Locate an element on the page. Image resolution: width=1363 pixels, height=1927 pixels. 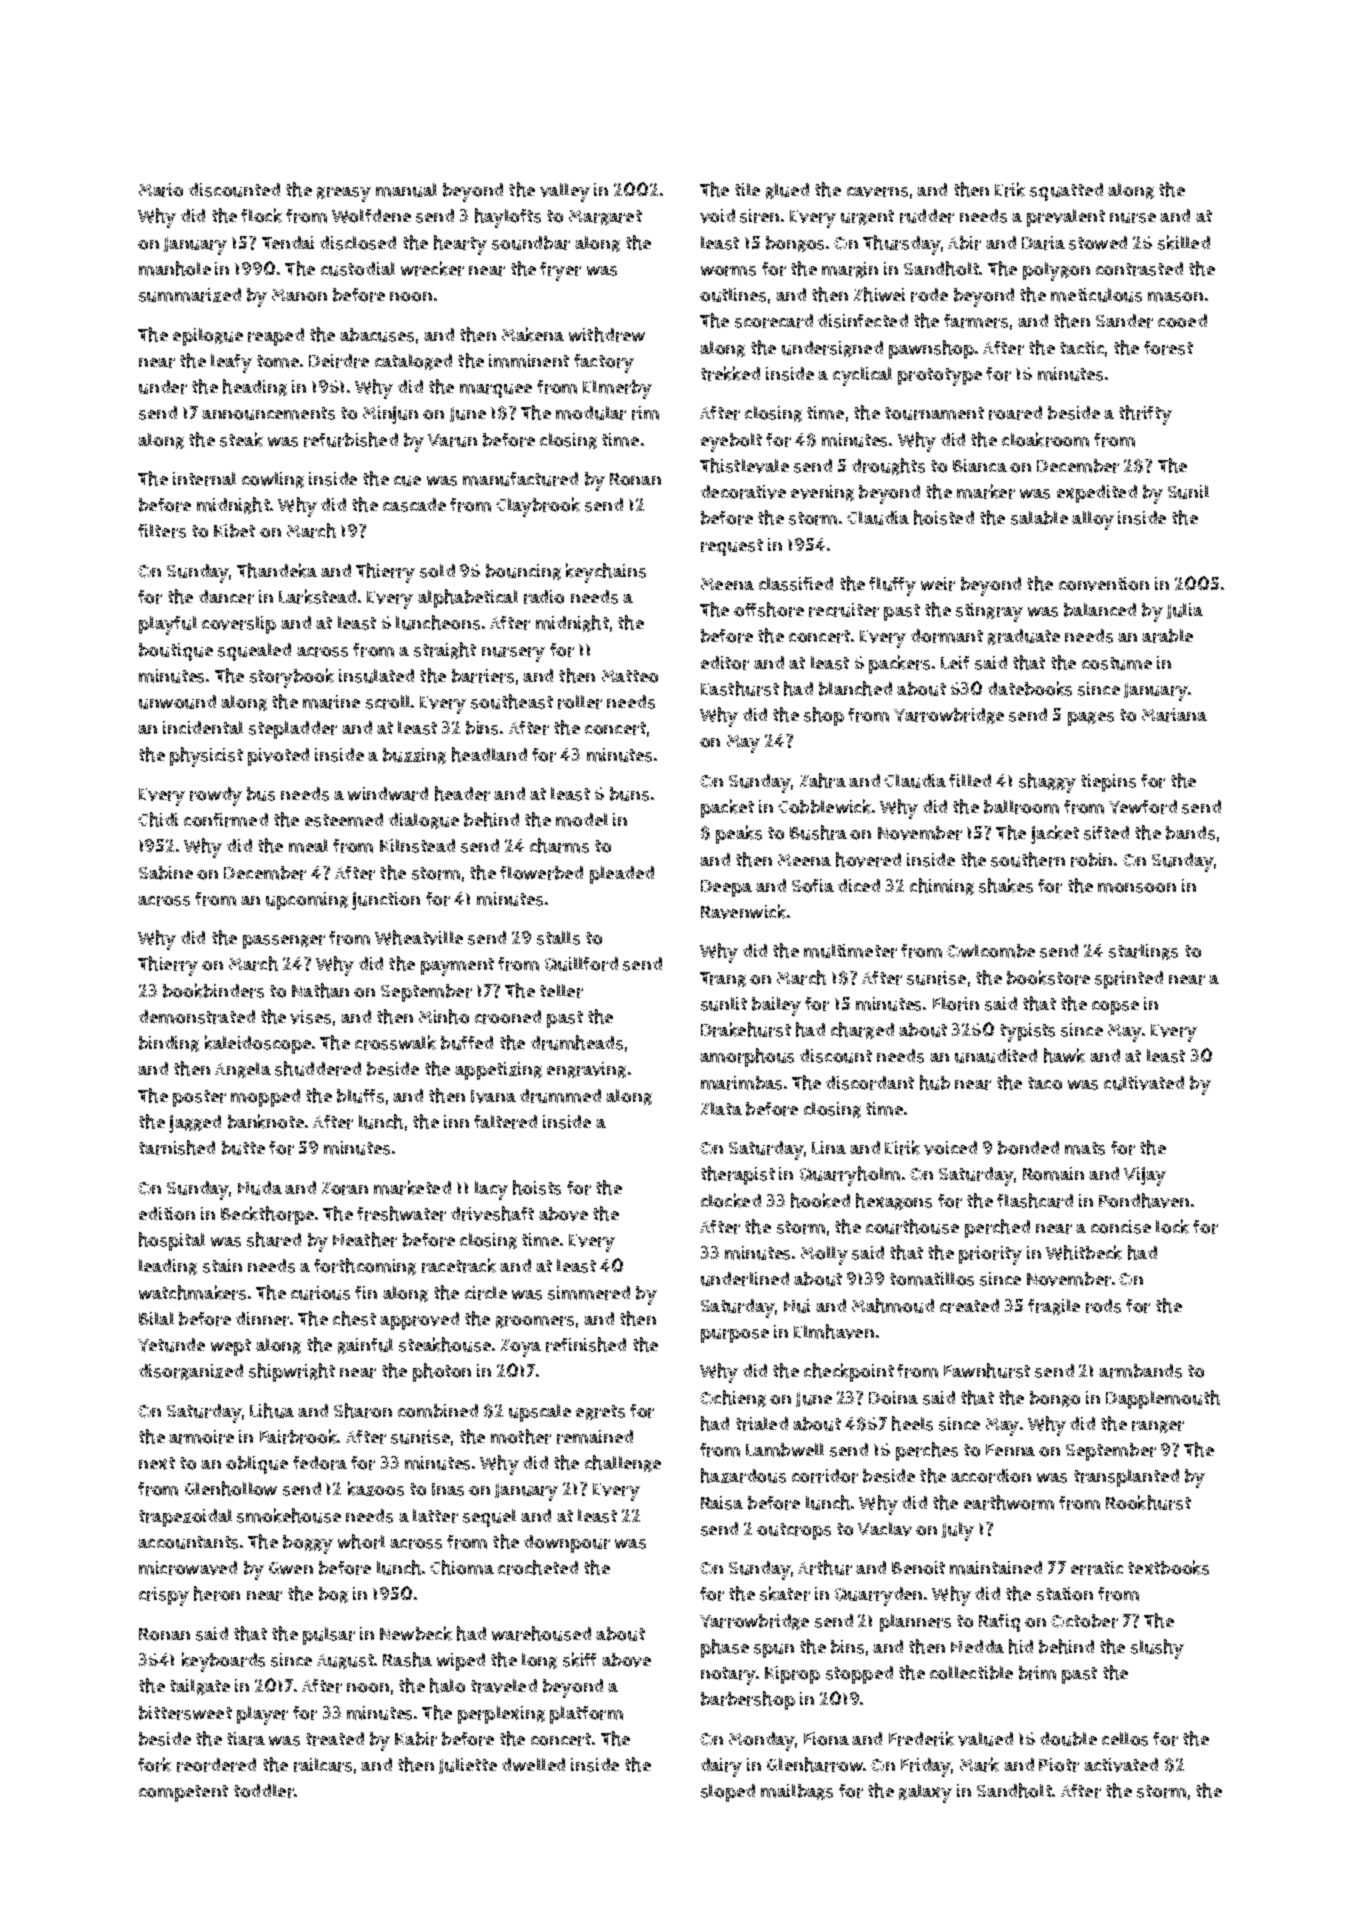
Larkstead is located at coordinates (317, 596).
